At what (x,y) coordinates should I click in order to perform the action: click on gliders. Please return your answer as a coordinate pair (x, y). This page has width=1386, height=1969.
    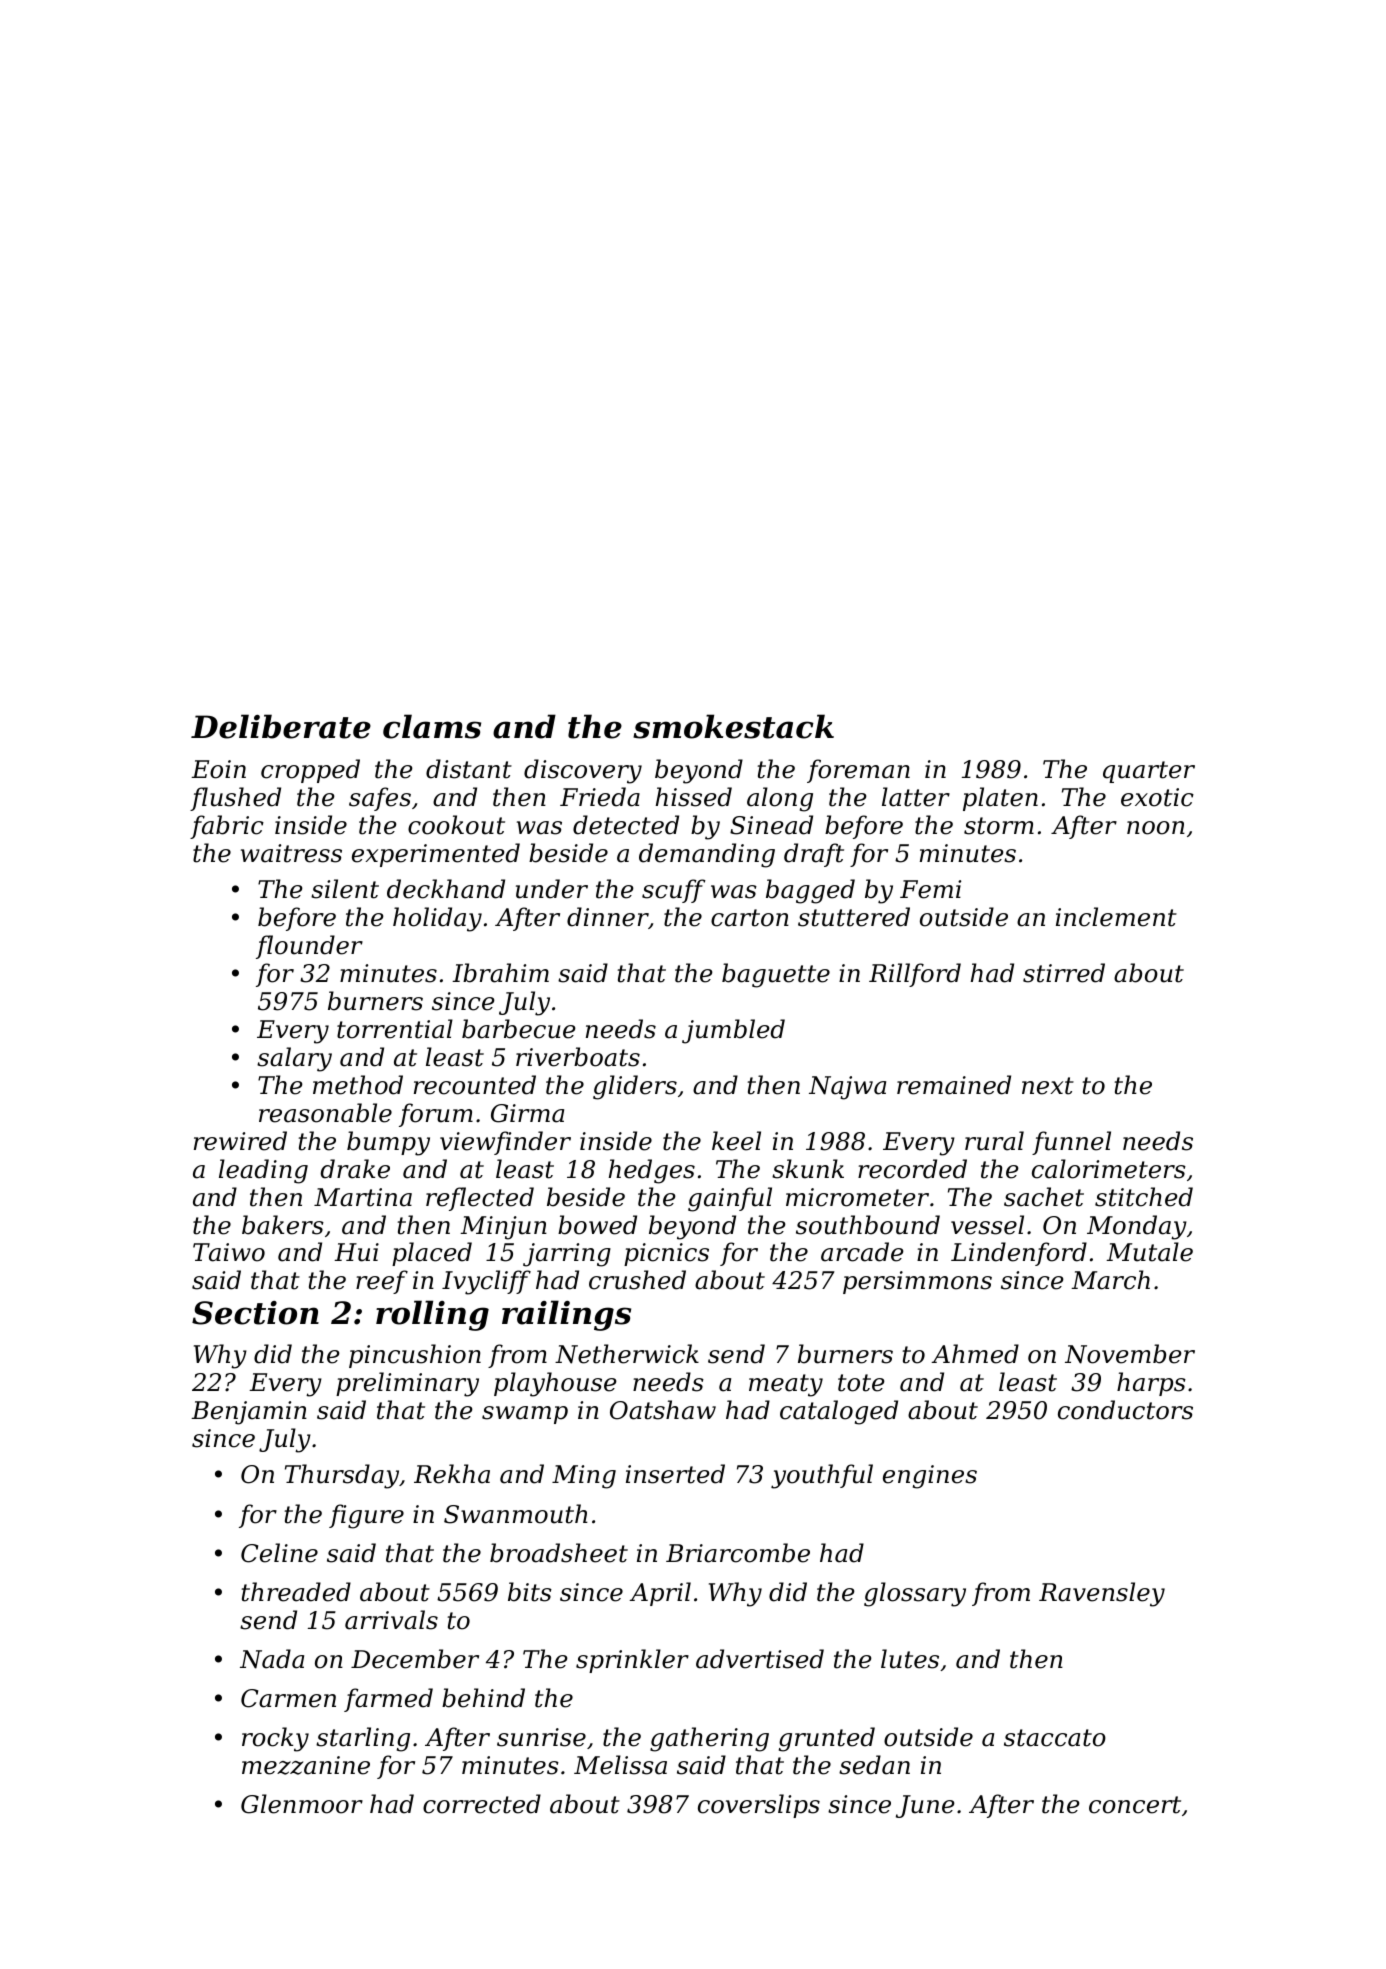
    Looking at the image, I should click on (635, 1087).
